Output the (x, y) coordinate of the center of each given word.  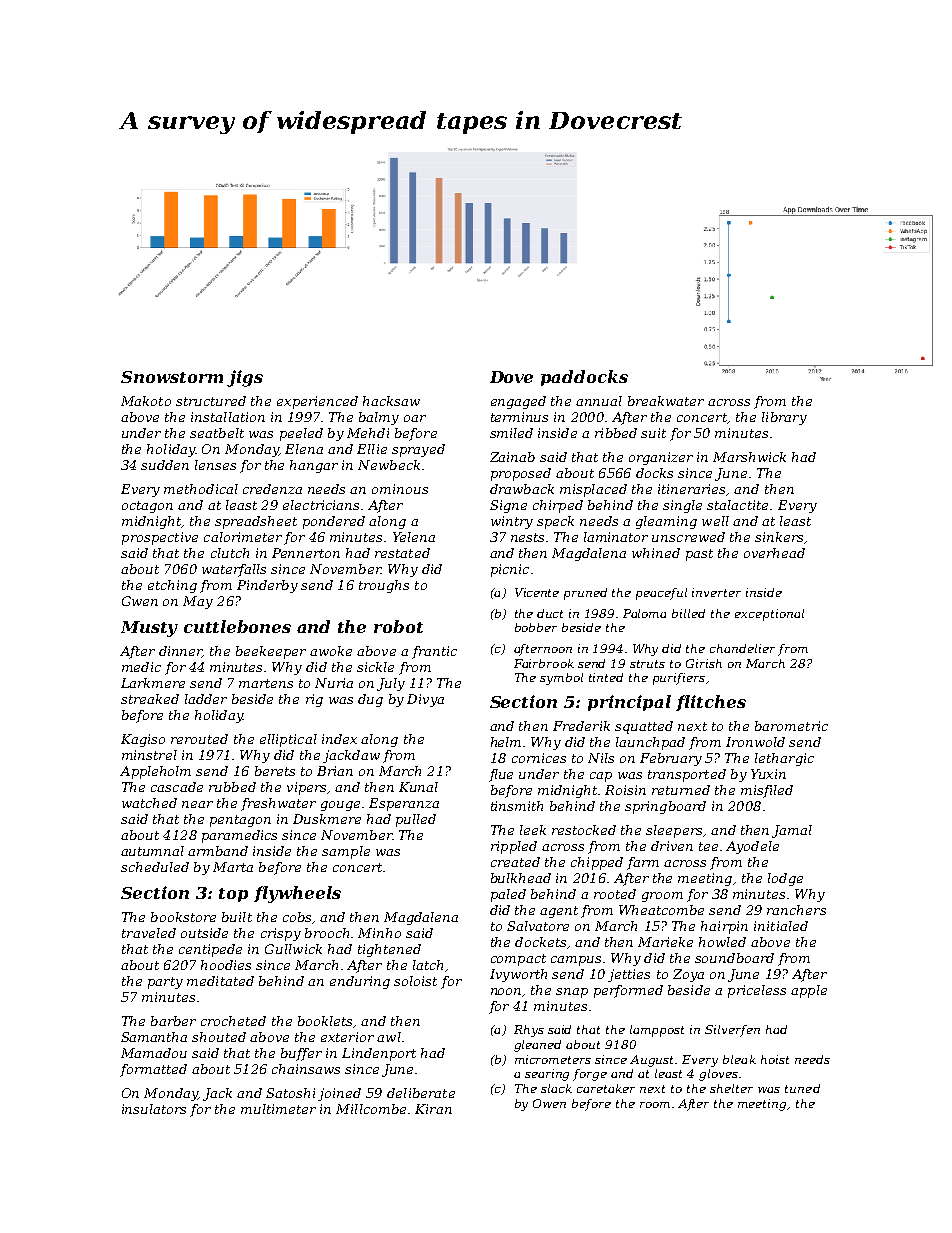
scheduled (155, 867)
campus (576, 961)
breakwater (666, 401)
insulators (154, 1109)
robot (398, 626)
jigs (245, 378)
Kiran (433, 1109)
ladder (206, 699)
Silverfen (732, 1031)
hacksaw (391, 401)
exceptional (769, 615)
